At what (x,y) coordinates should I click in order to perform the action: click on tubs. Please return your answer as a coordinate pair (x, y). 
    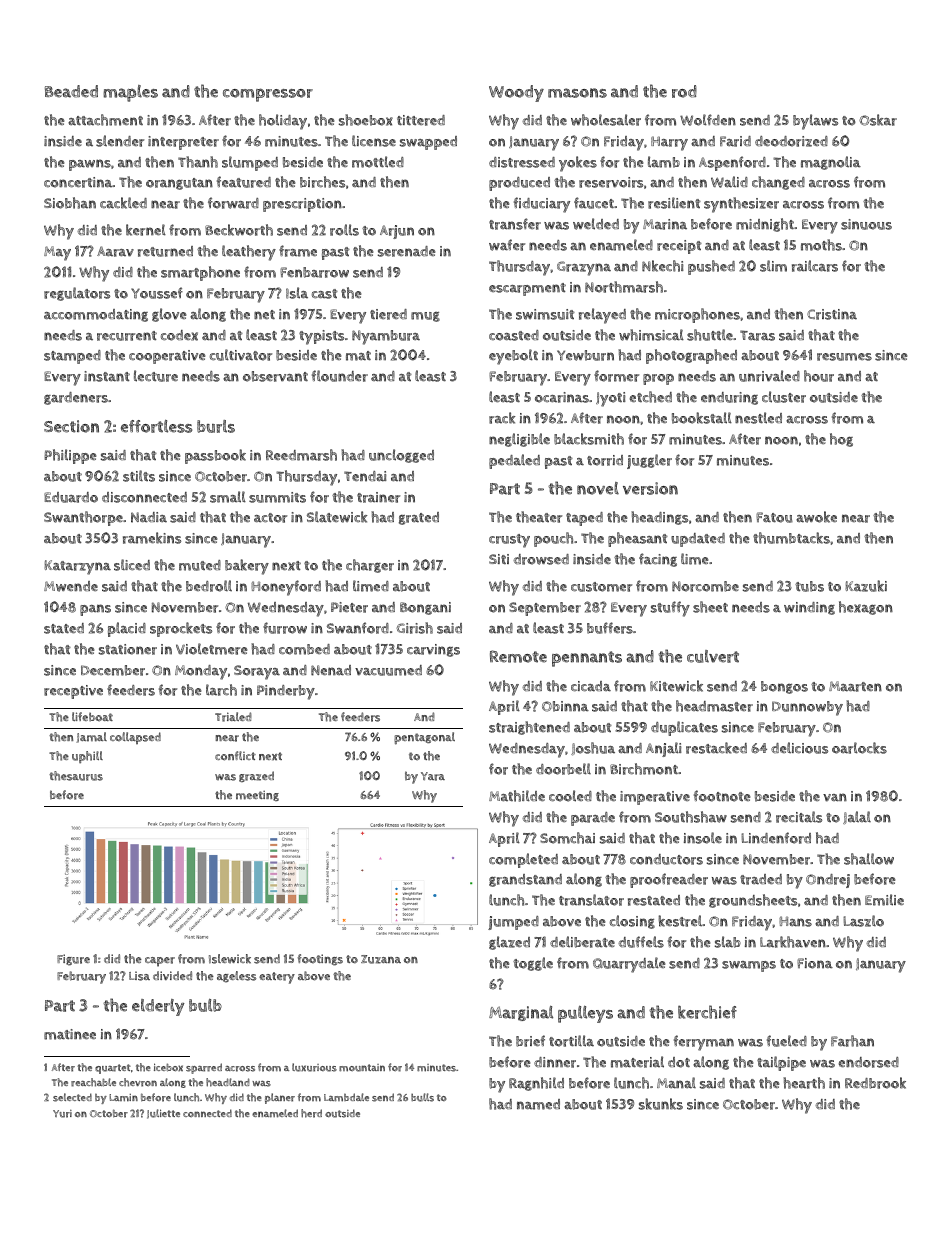
    Looking at the image, I should click on (809, 586).
